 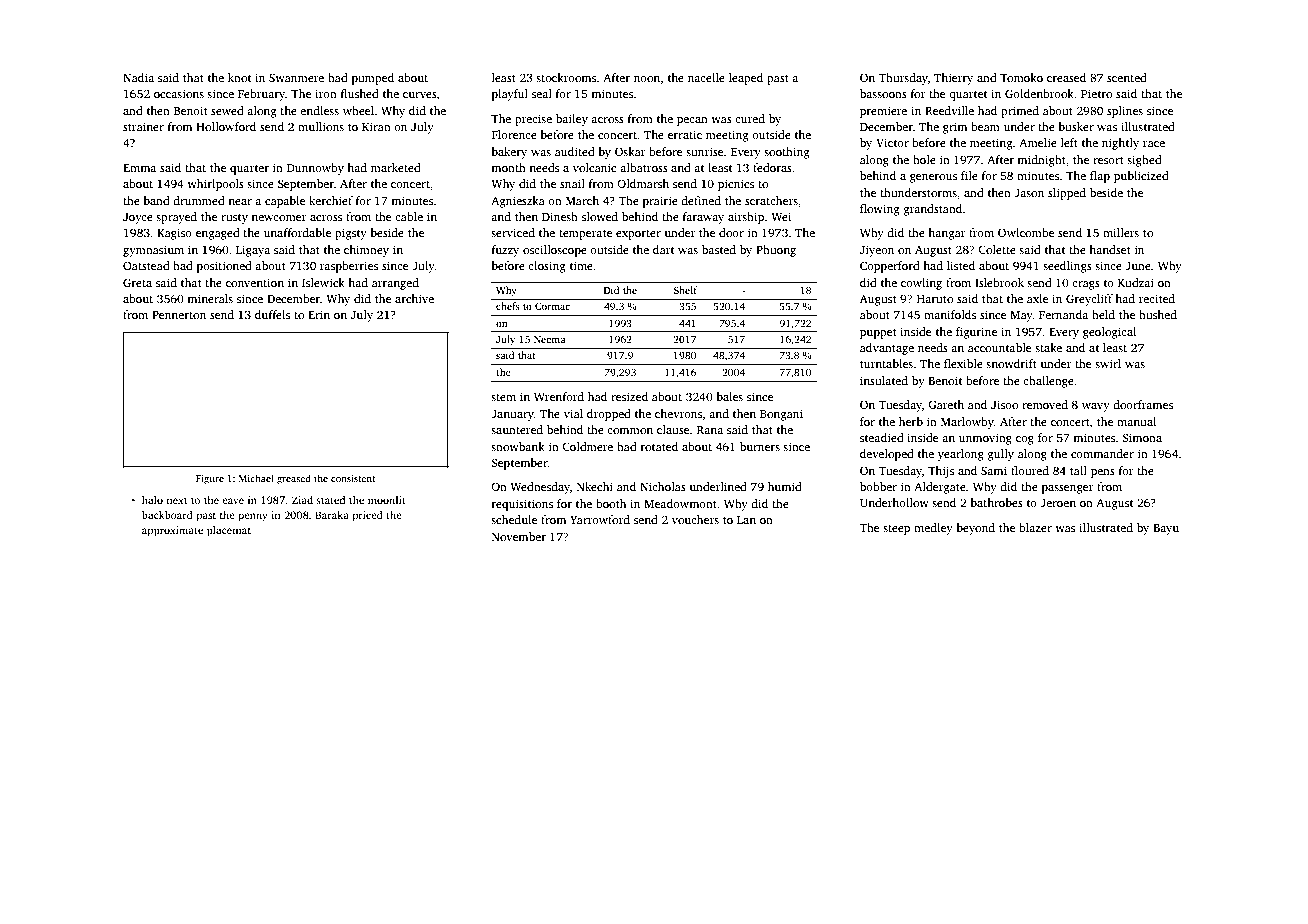 I want to click on crags, so click(x=1086, y=285).
